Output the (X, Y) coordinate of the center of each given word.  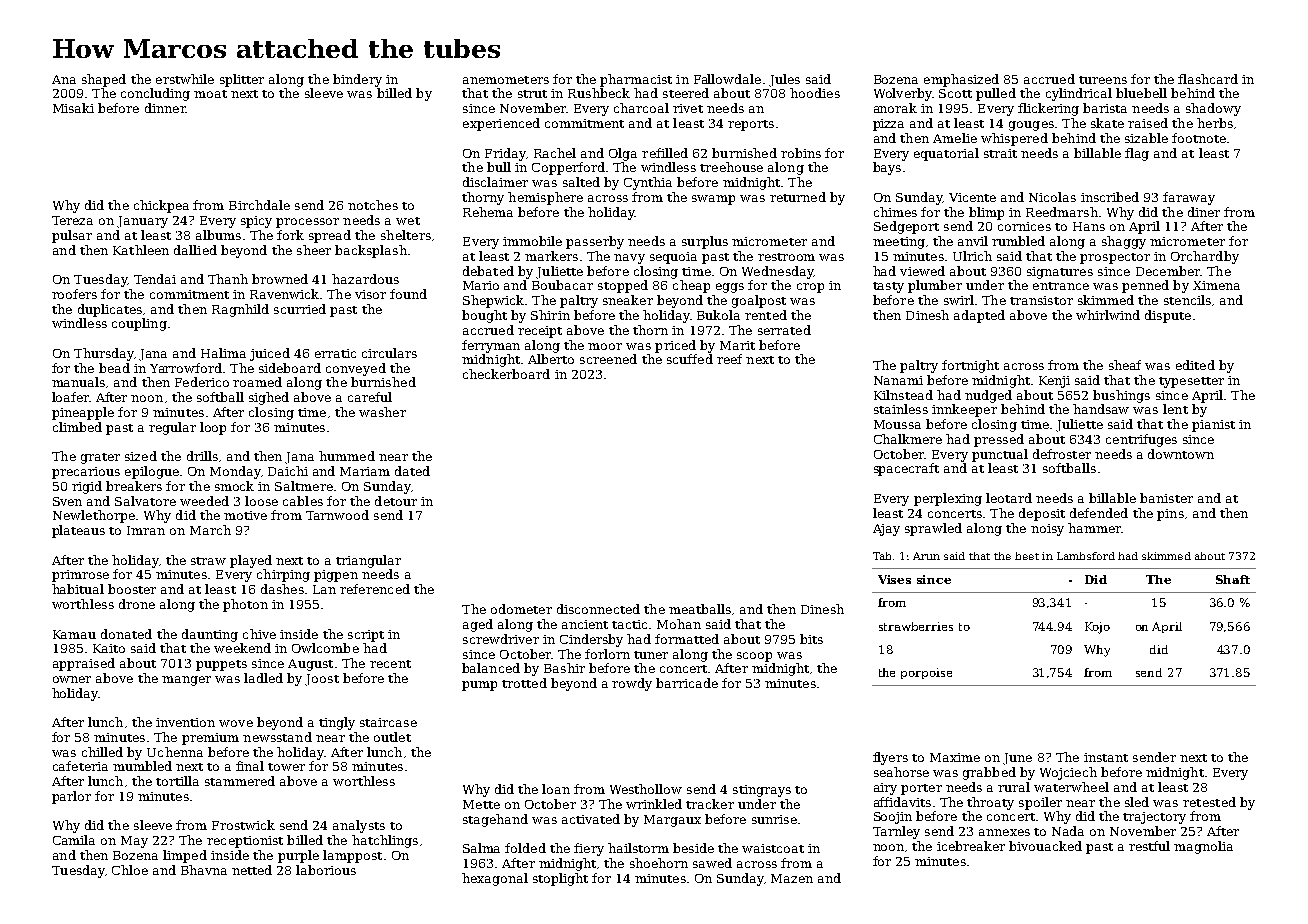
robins (801, 153)
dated (412, 471)
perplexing (948, 499)
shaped (104, 80)
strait (1000, 153)
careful (370, 397)
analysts (359, 826)
